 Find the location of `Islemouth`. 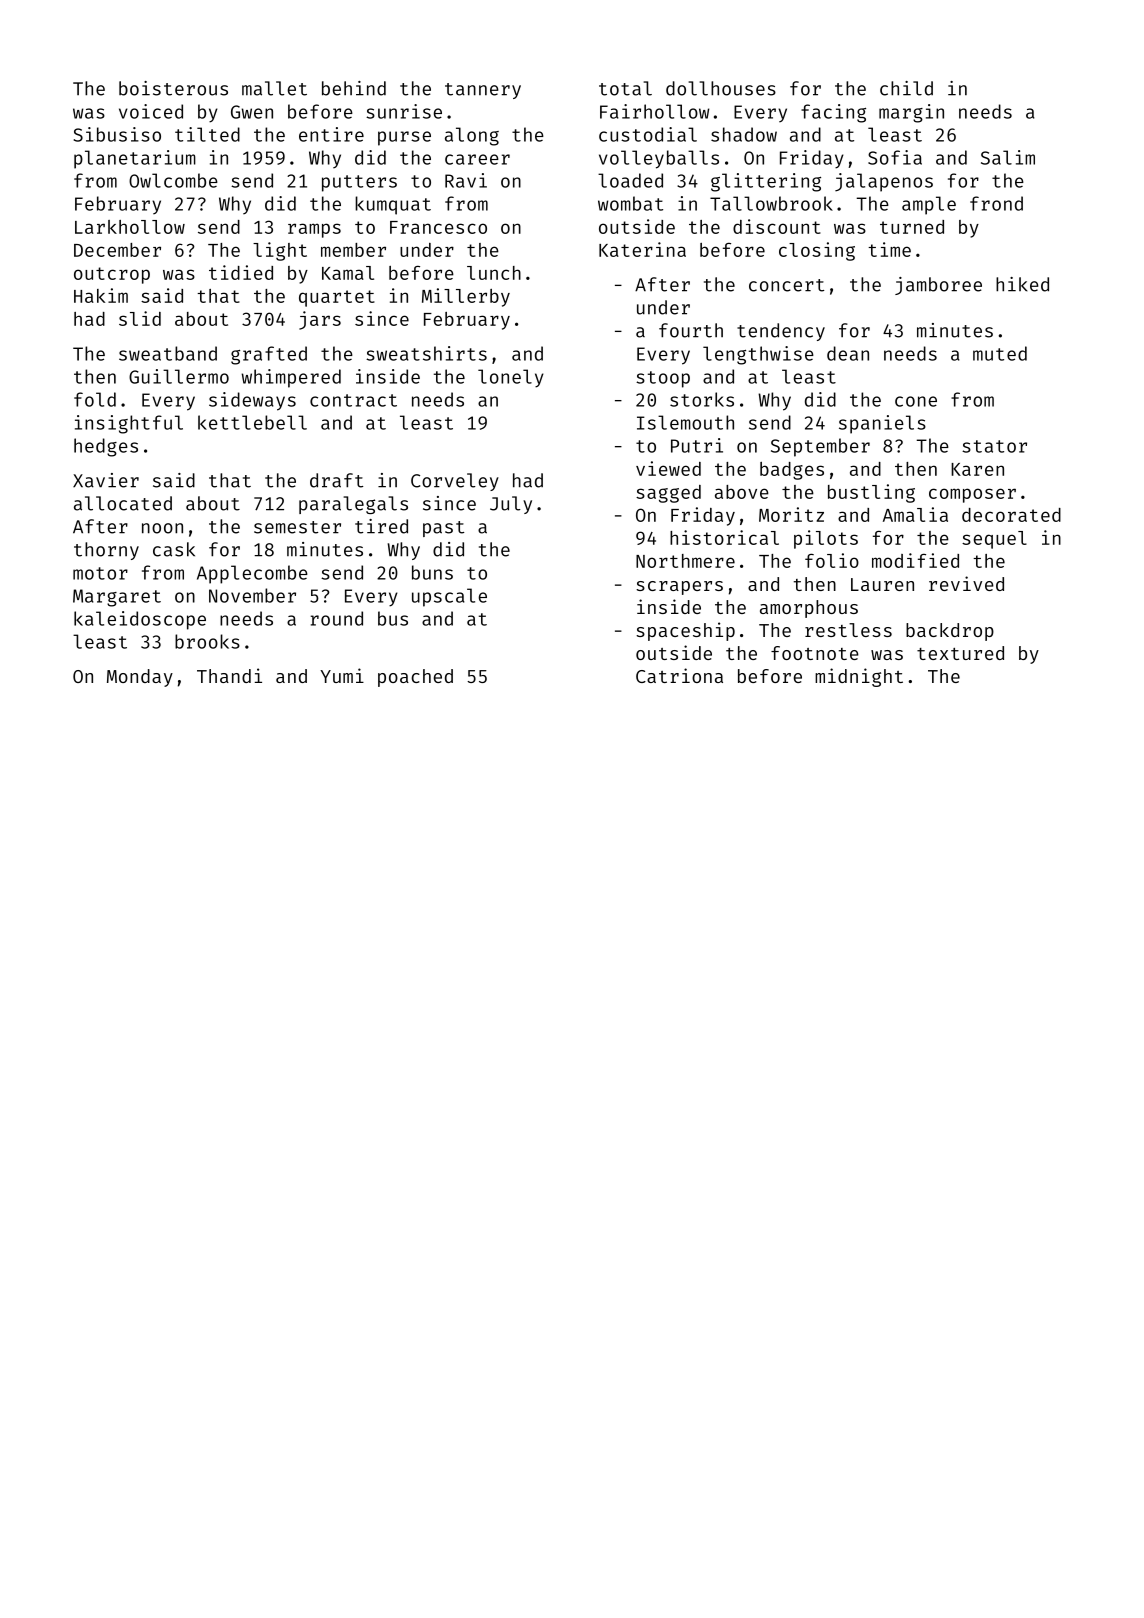

Islemouth is located at coordinates (685, 422).
